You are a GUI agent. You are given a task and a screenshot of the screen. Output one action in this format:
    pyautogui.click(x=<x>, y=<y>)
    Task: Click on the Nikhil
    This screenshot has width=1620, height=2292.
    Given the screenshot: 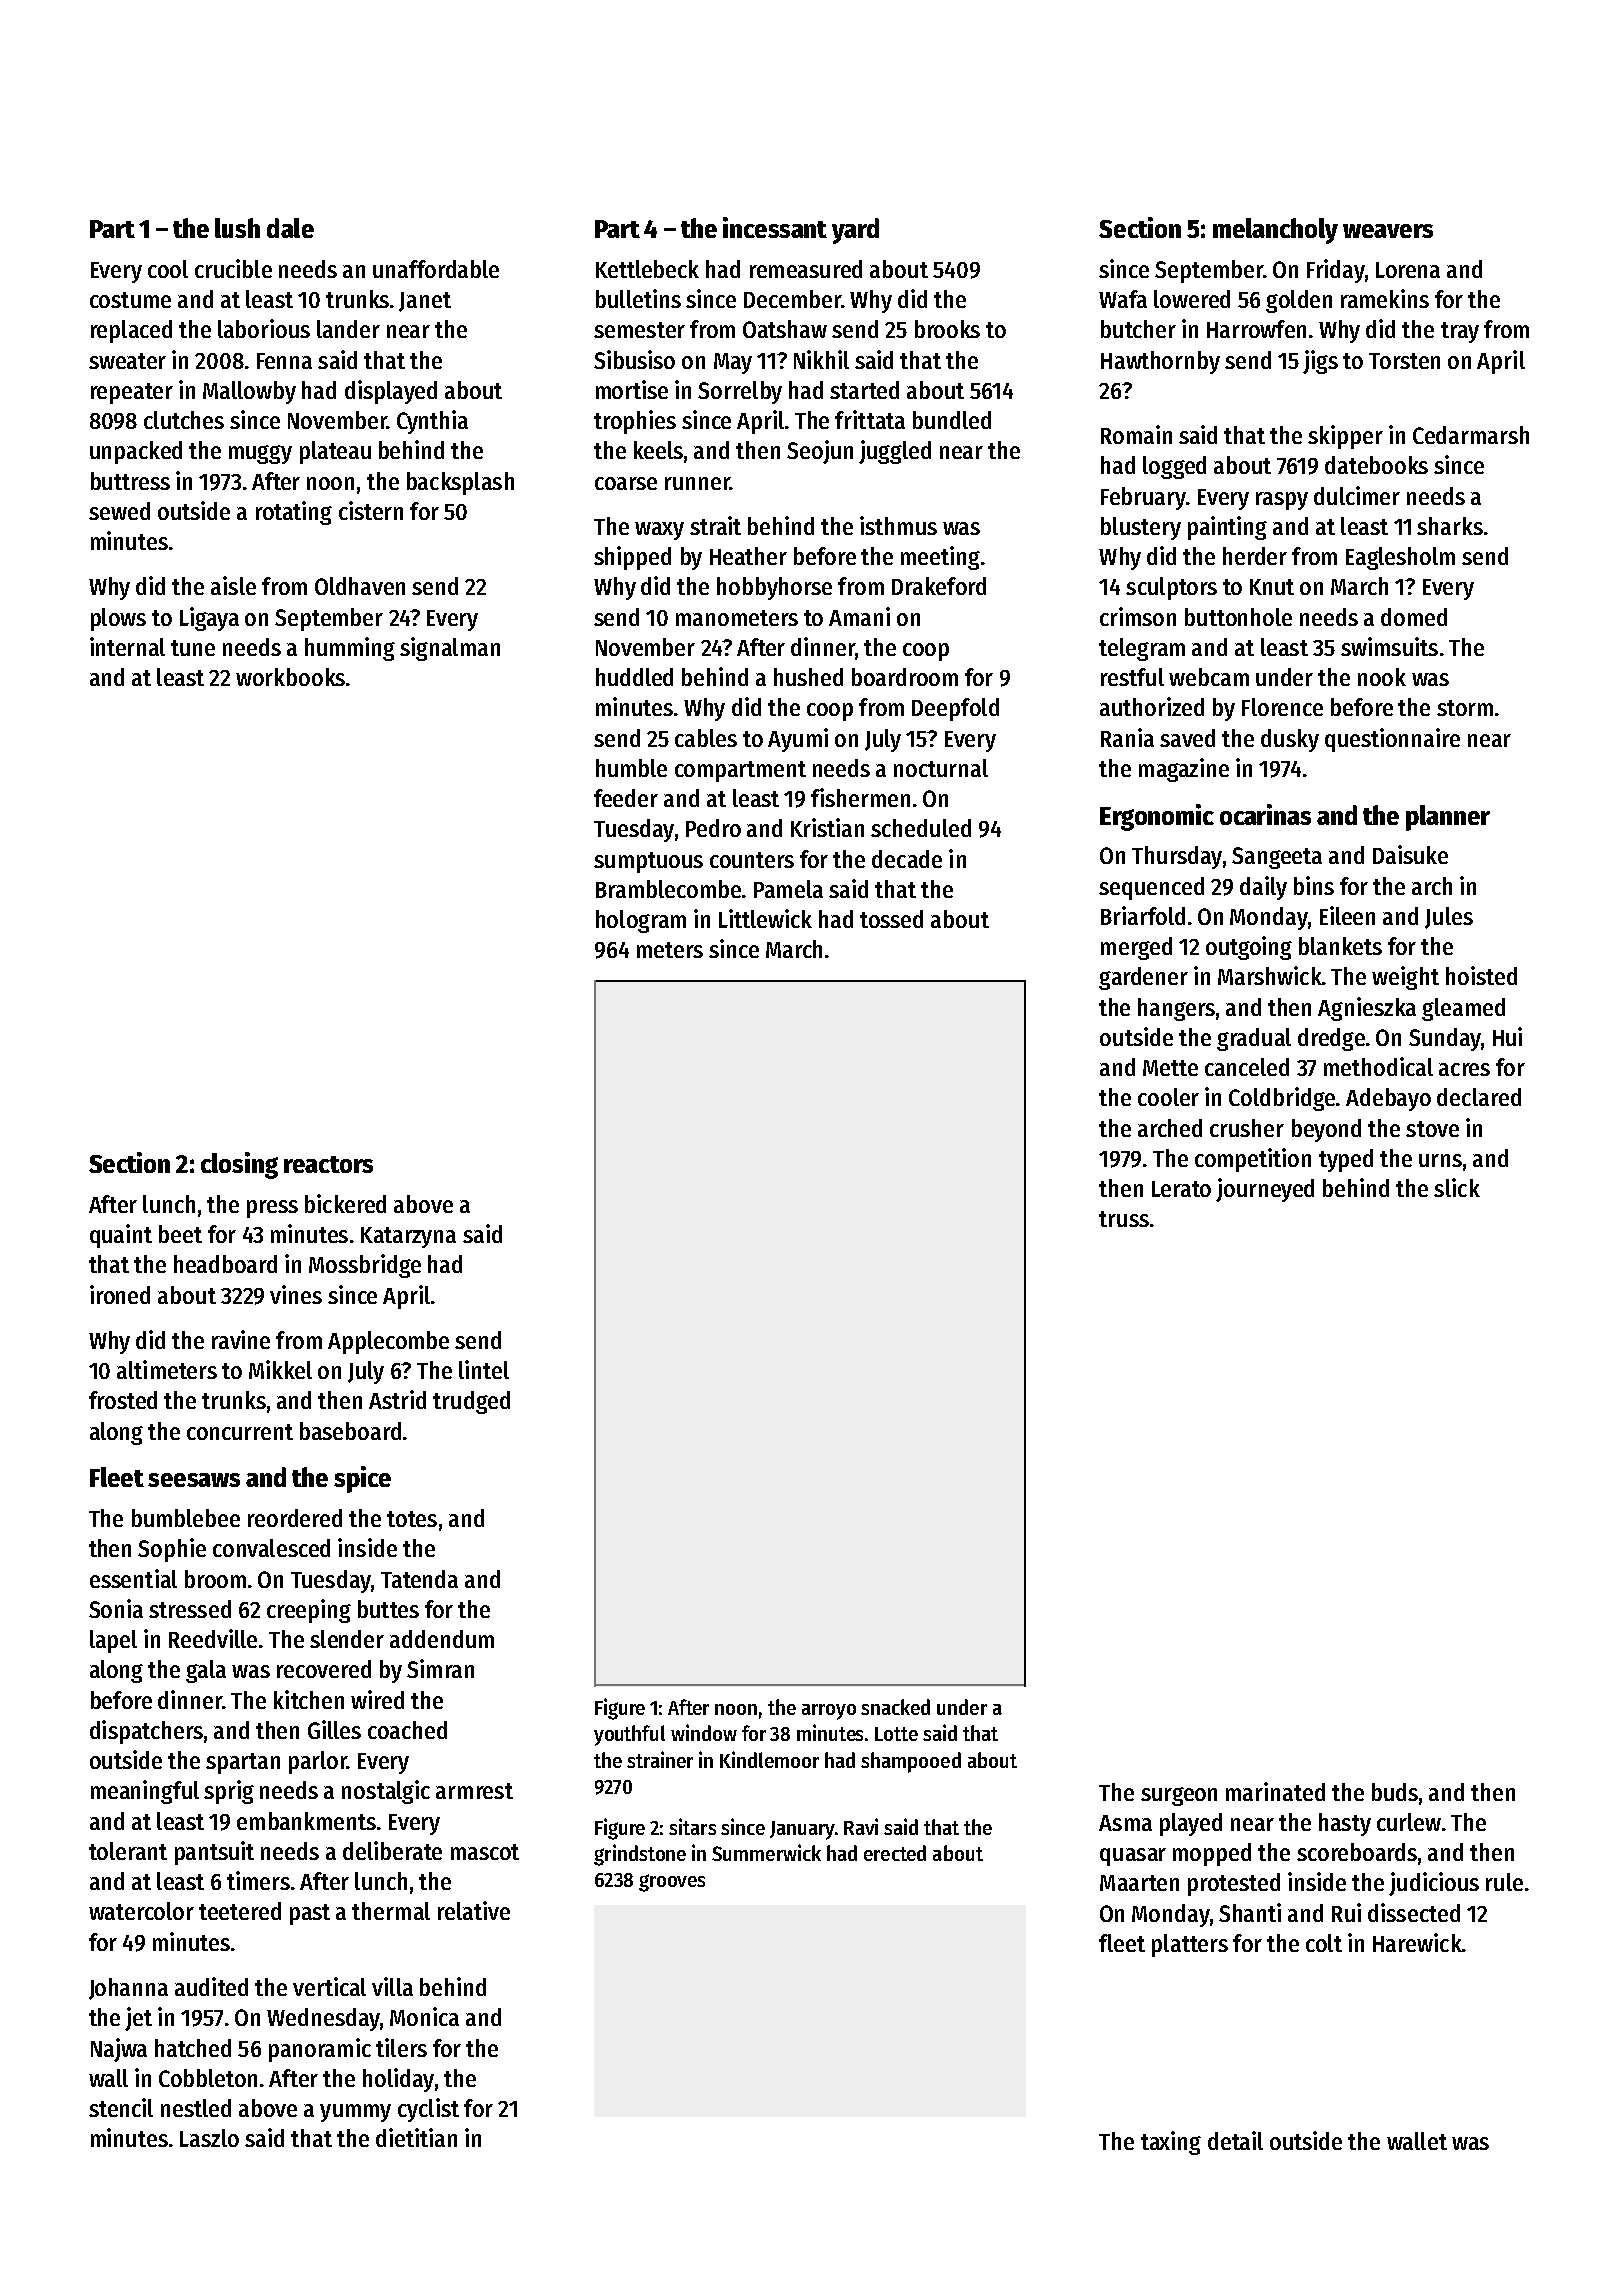 What is the action you would take?
    pyautogui.click(x=821, y=359)
